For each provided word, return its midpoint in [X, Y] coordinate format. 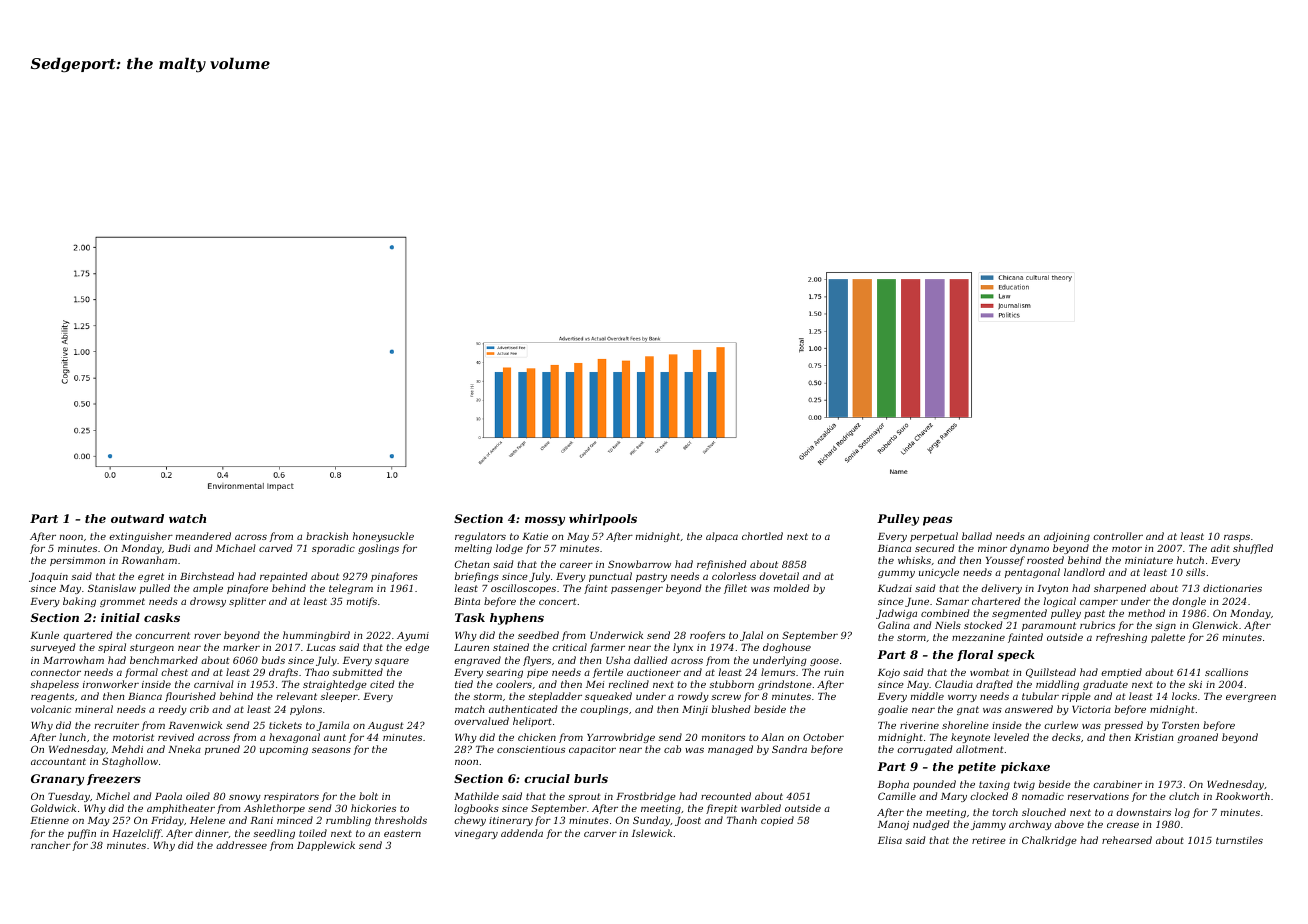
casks [162, 617]
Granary [57, 780]
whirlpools [603, 520]
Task [470, 617]
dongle [1189, 602]
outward [137, 518]
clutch [1184, 796]
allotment [980, 749]
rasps [1237, 538]
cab [672, 749]
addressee [241, 845]
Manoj [893, 825]
